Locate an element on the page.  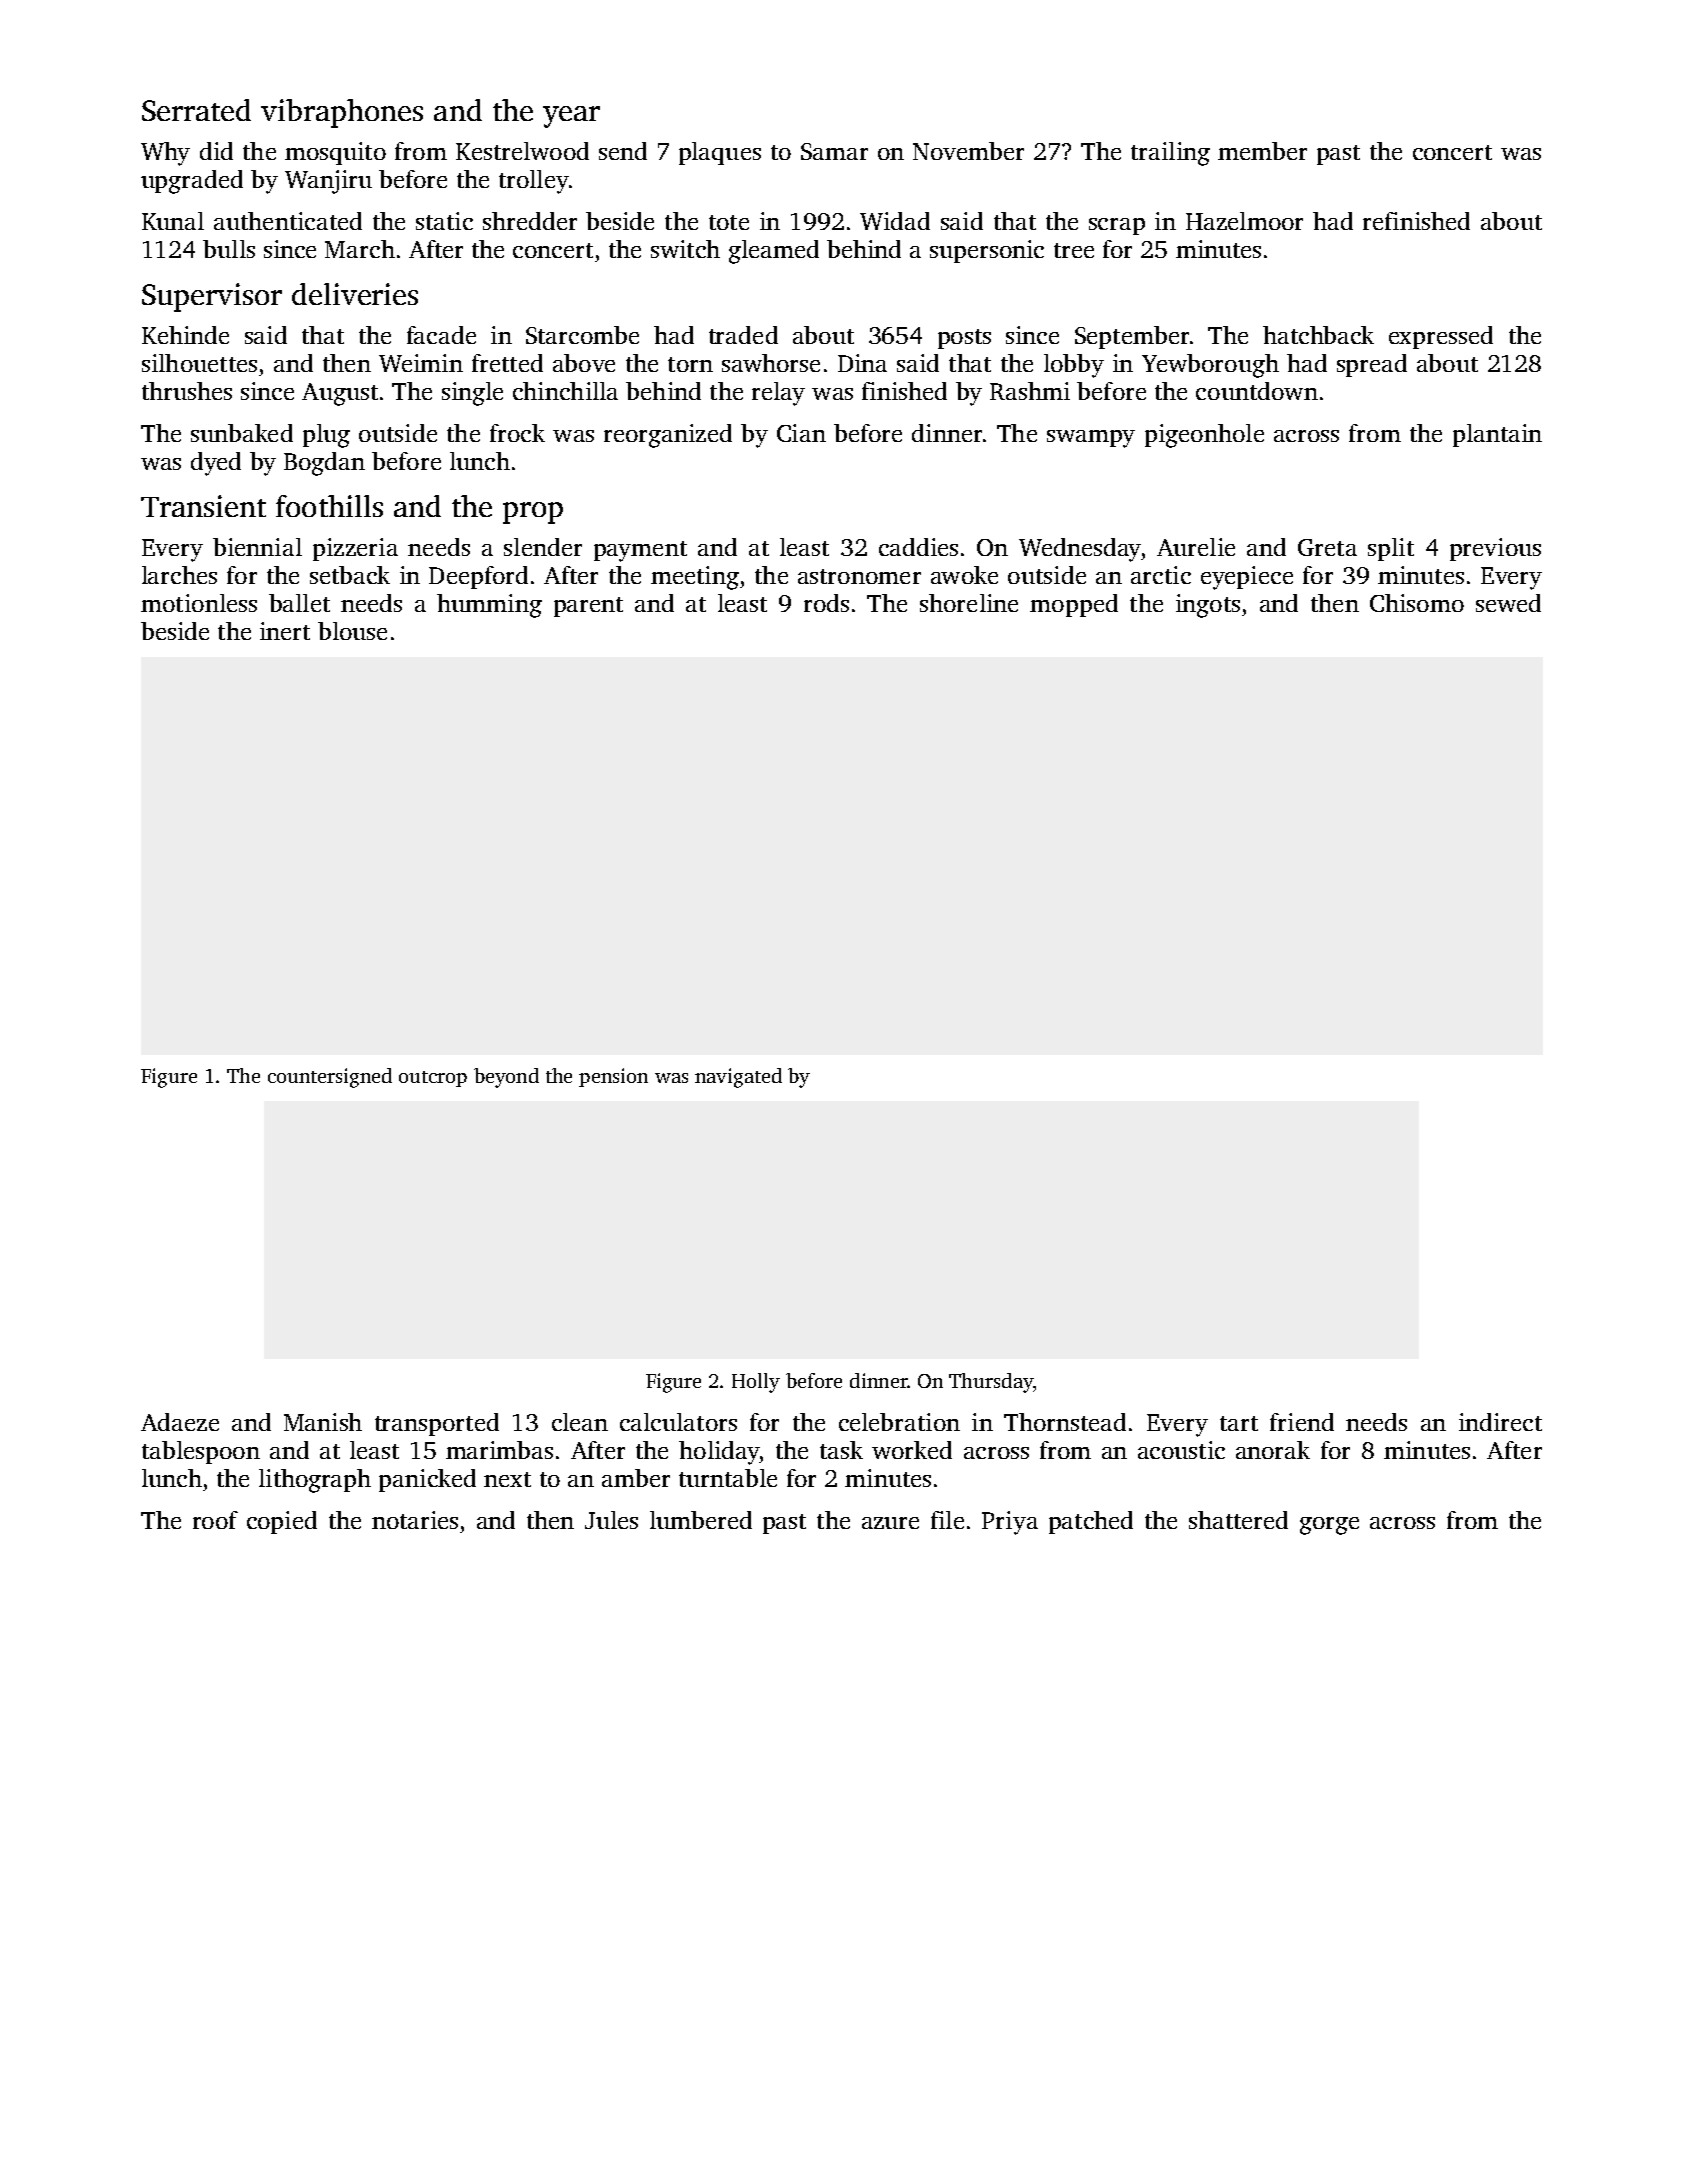
notaries is located at coordinates (415, 1520).
